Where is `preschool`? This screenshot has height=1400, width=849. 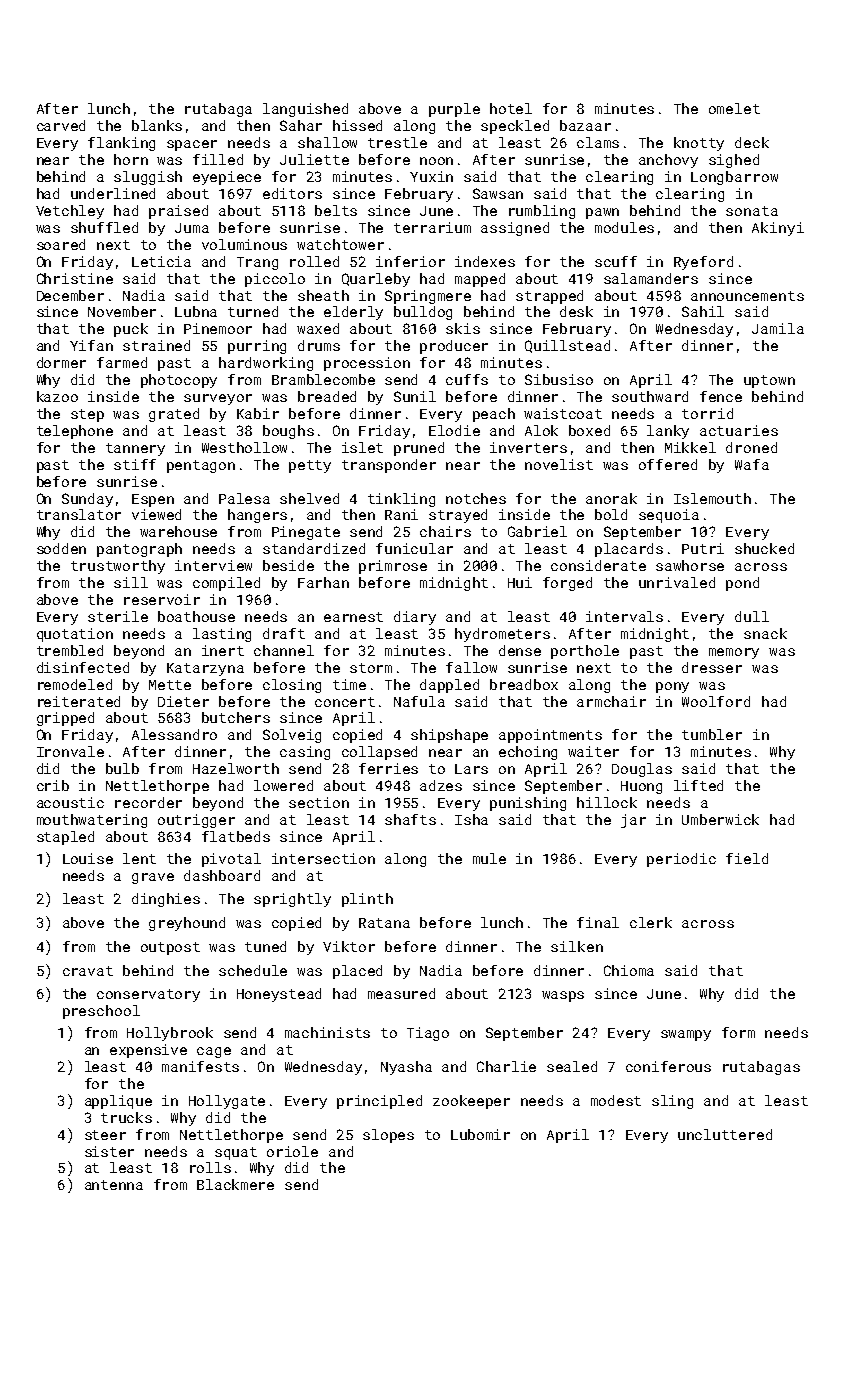
preschool is located at coordinates (101, 1012).
